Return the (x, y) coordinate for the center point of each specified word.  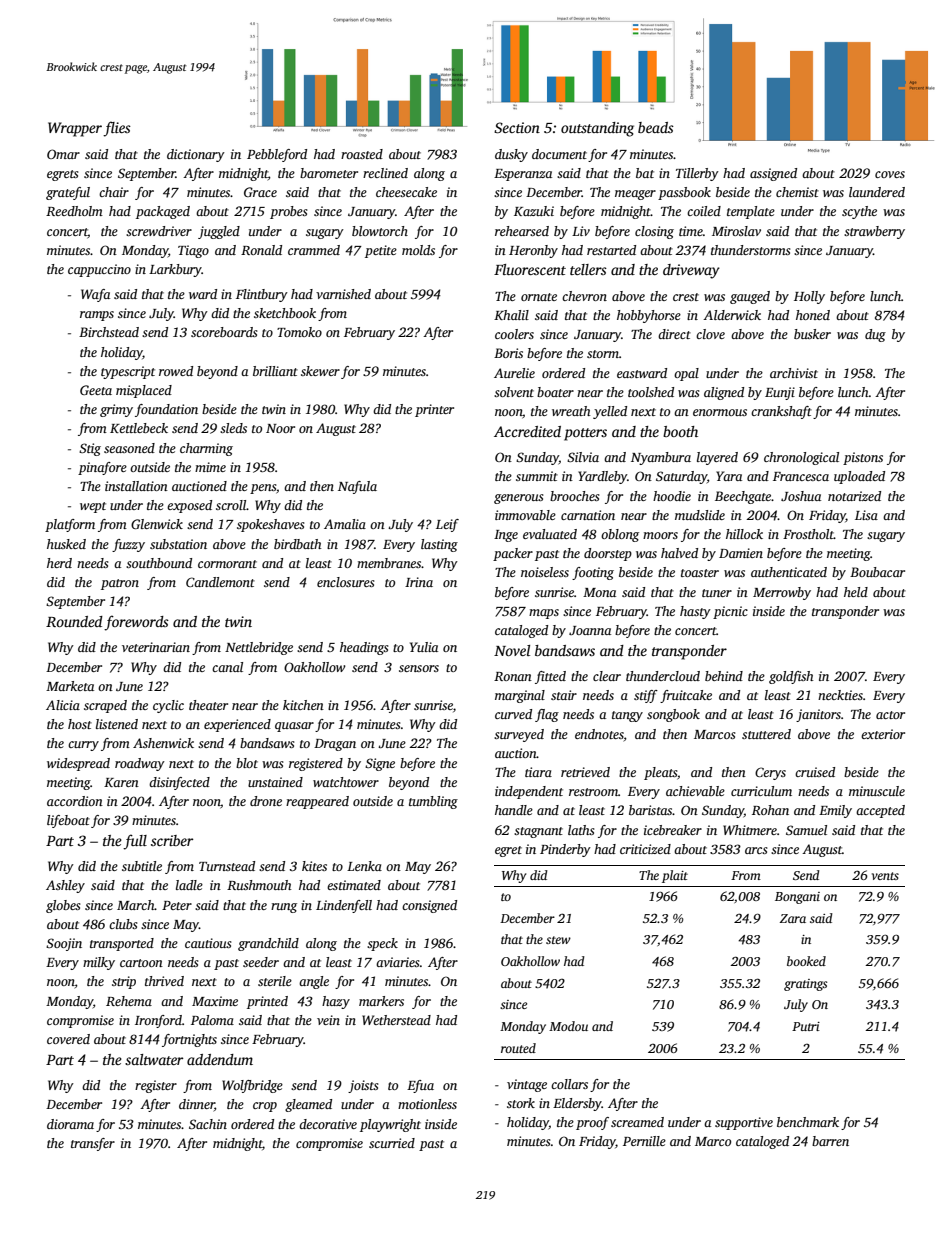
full (135, 842)
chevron (584, 296)
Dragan (335, 745)
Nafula (357, 487)
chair (114, 192)
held (856, 592)
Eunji (780, 393)
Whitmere (750, 830)
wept (93, 507)
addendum (220, 1059)
